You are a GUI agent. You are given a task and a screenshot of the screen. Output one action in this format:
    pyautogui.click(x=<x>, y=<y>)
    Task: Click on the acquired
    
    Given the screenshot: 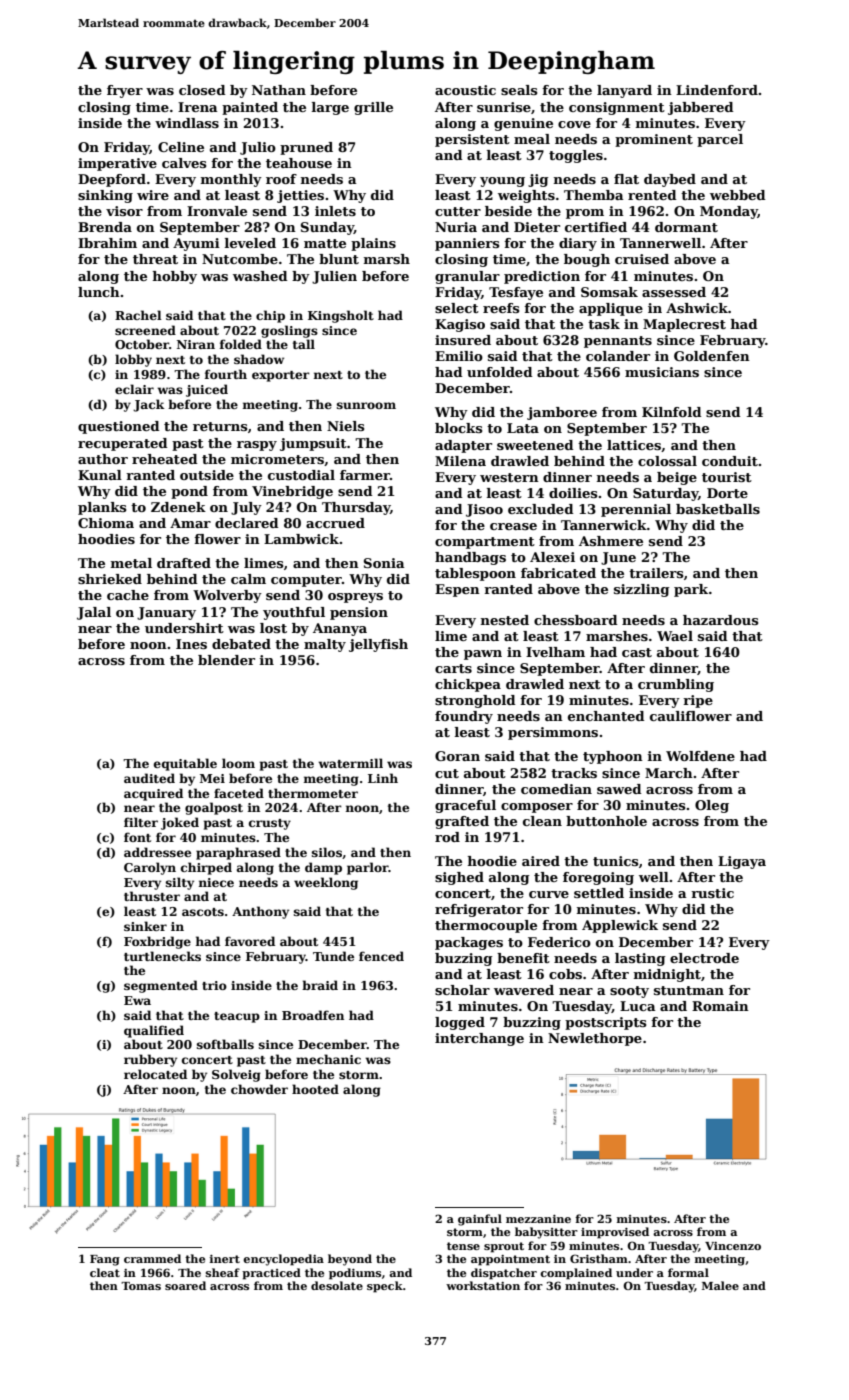 What is the action you would take?
    pyautogui.click(x=153, y=794)
